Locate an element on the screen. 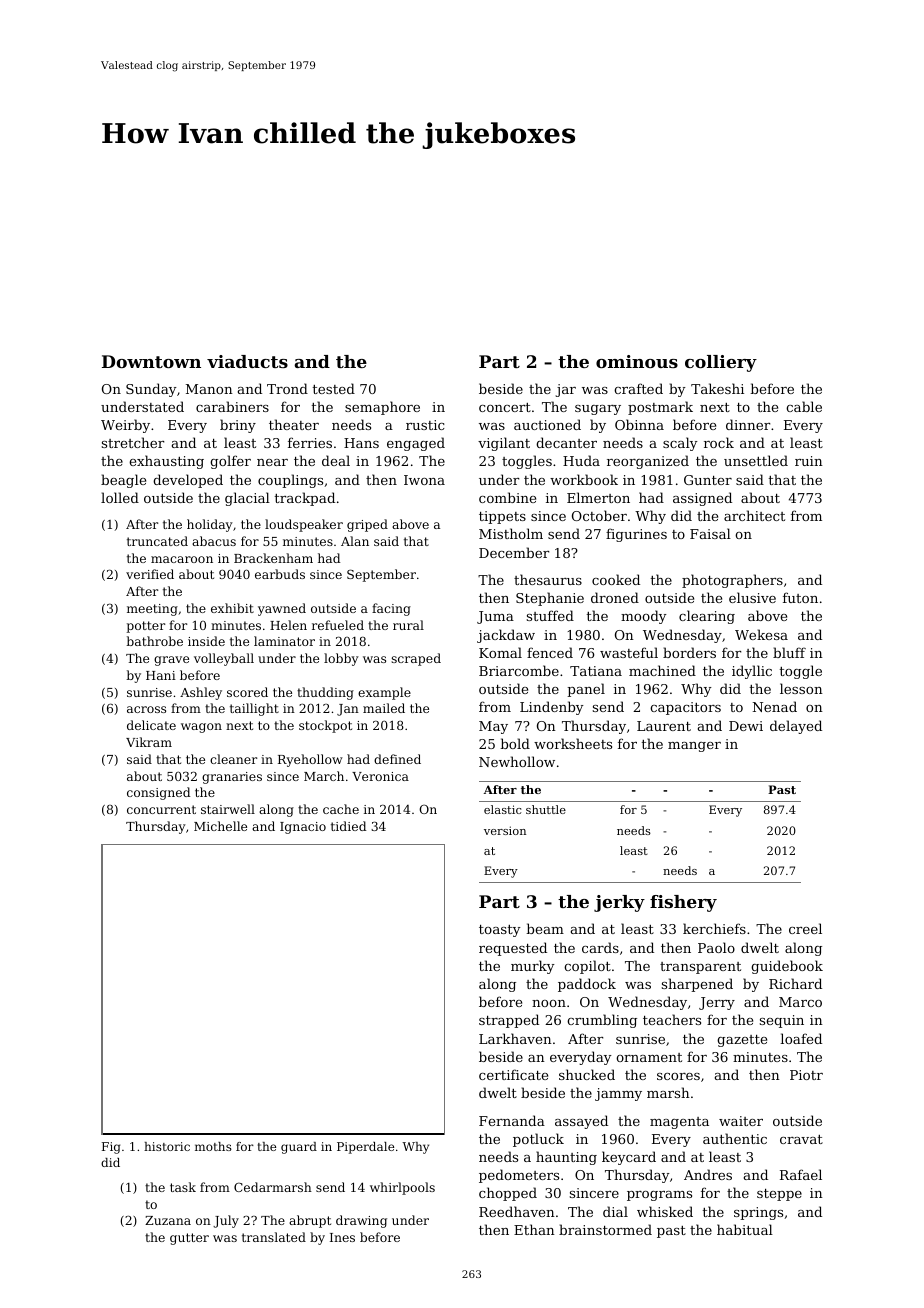 Image resolution: width=924 pixels, height=1308 pixels. rock is located at coordinates (719, 442).
